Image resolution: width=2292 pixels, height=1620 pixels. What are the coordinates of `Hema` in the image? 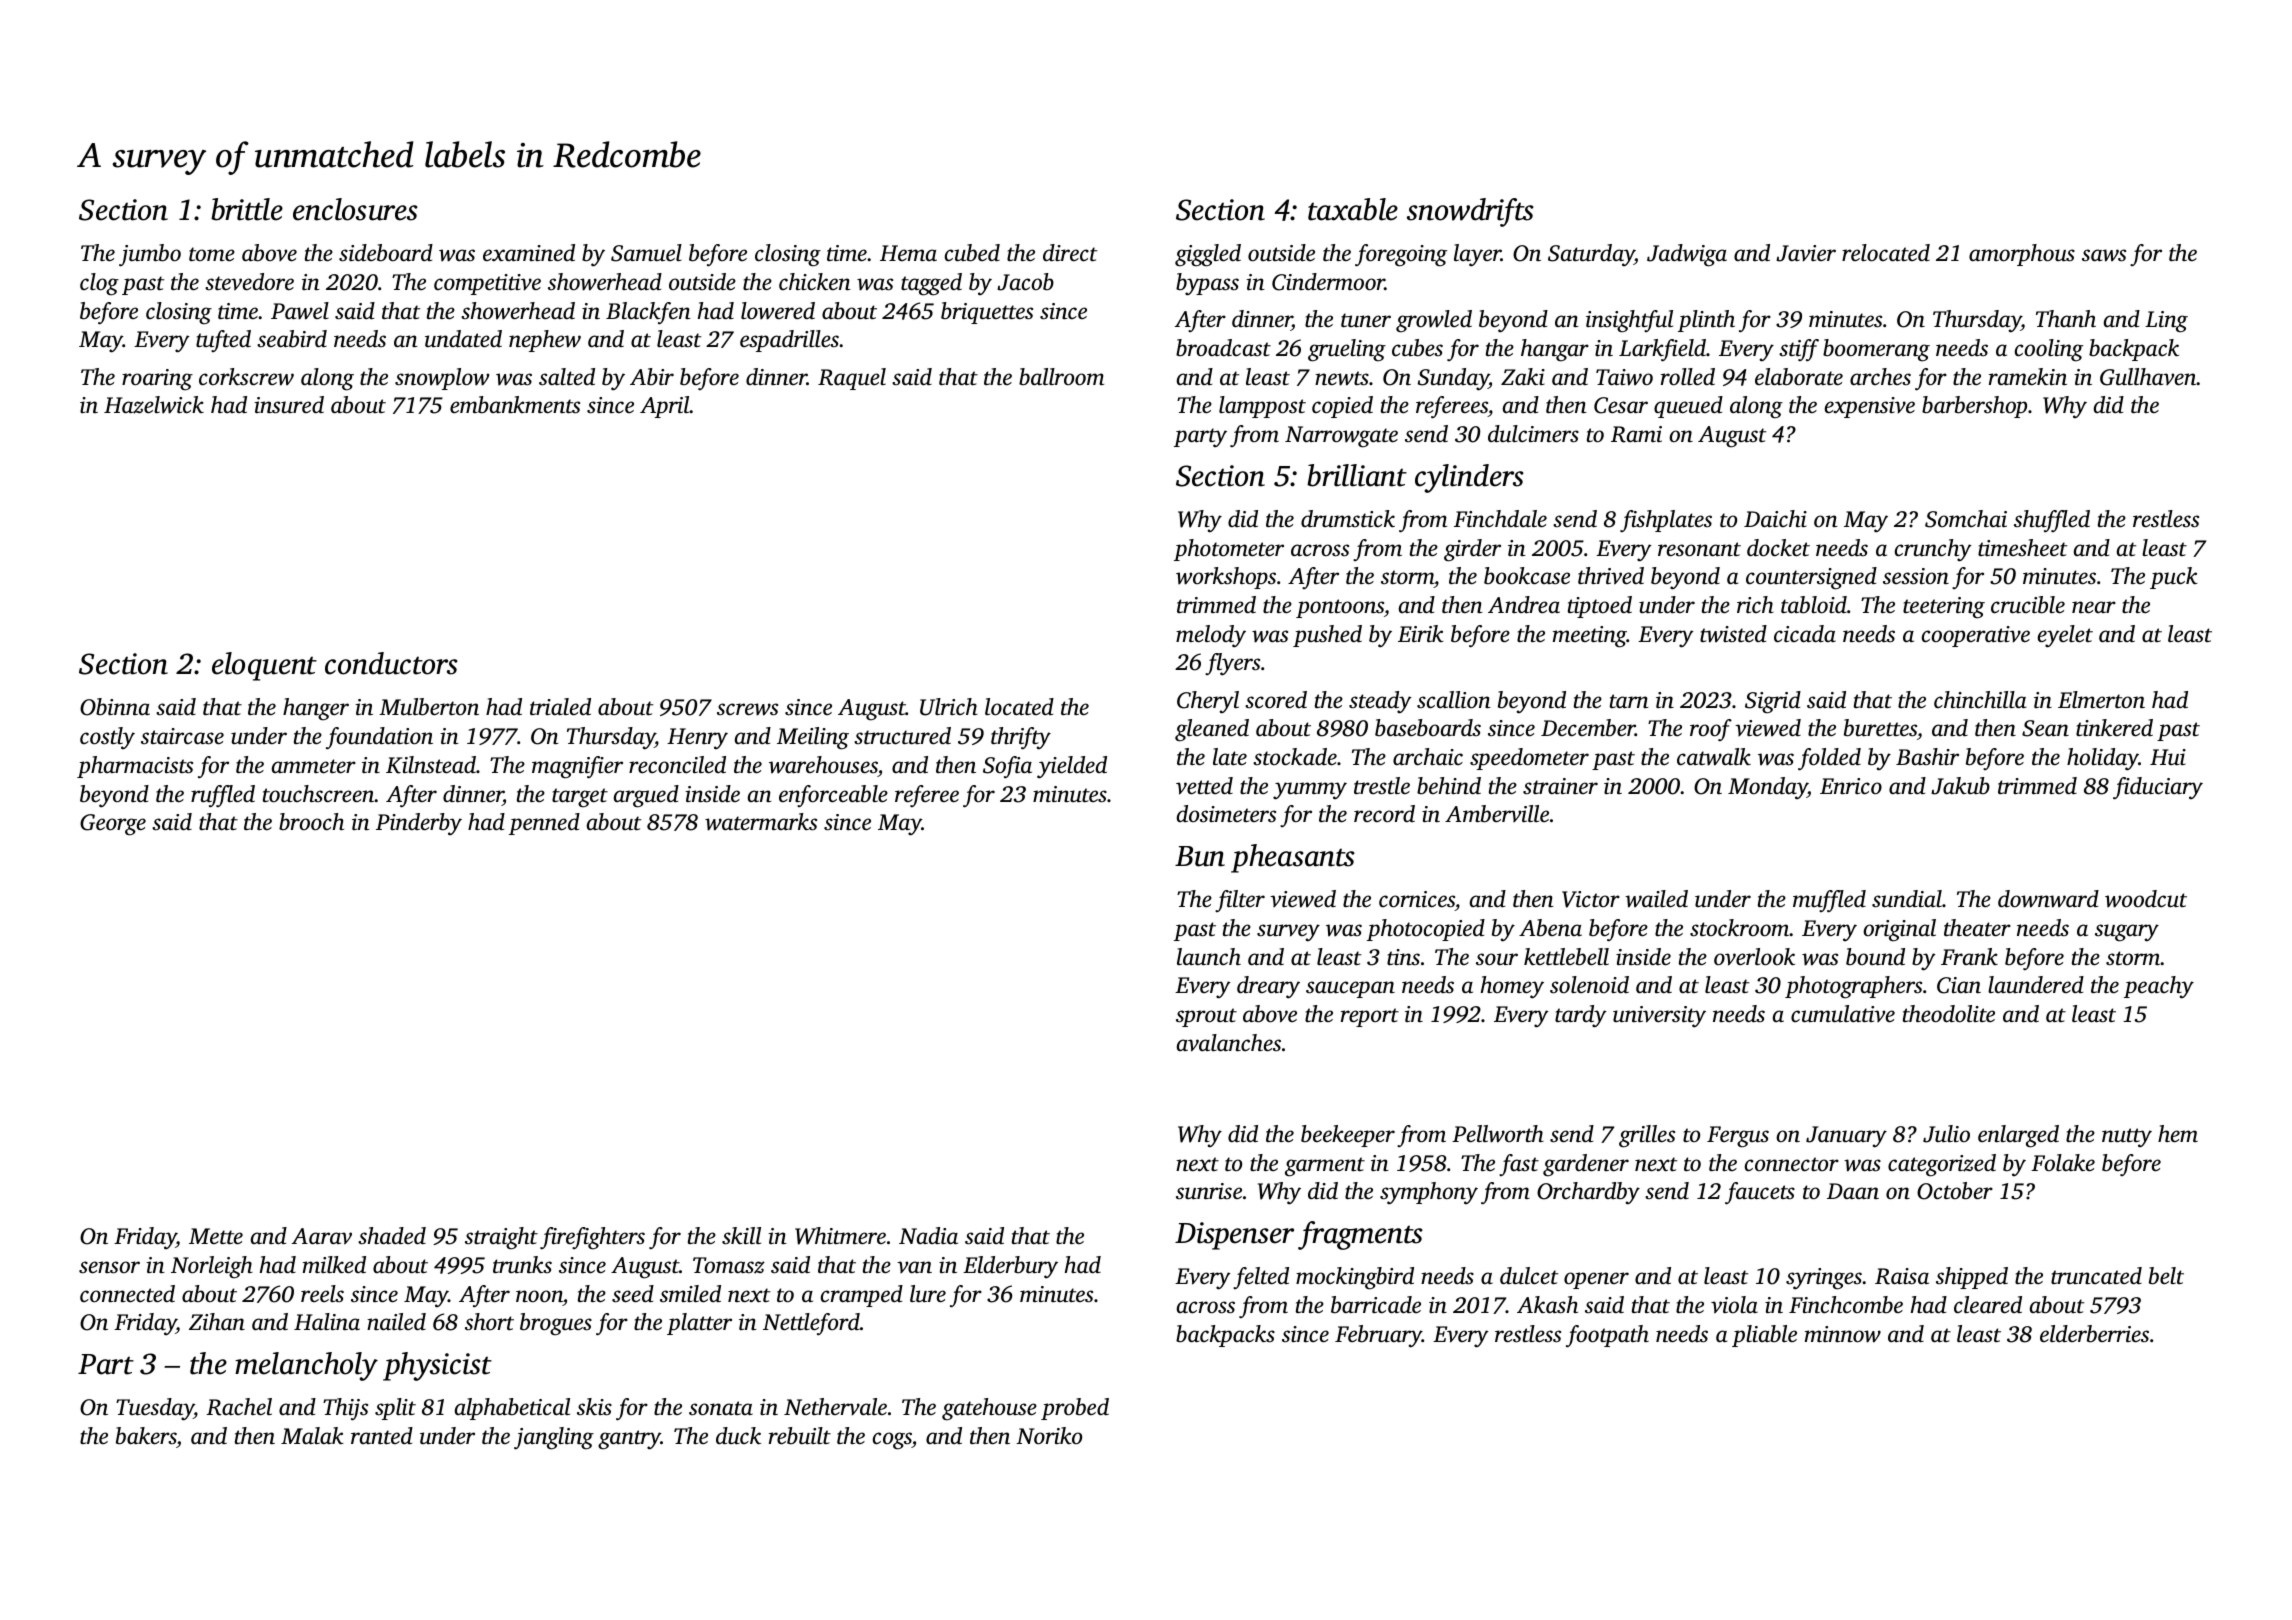 It's located at (908, 253).
